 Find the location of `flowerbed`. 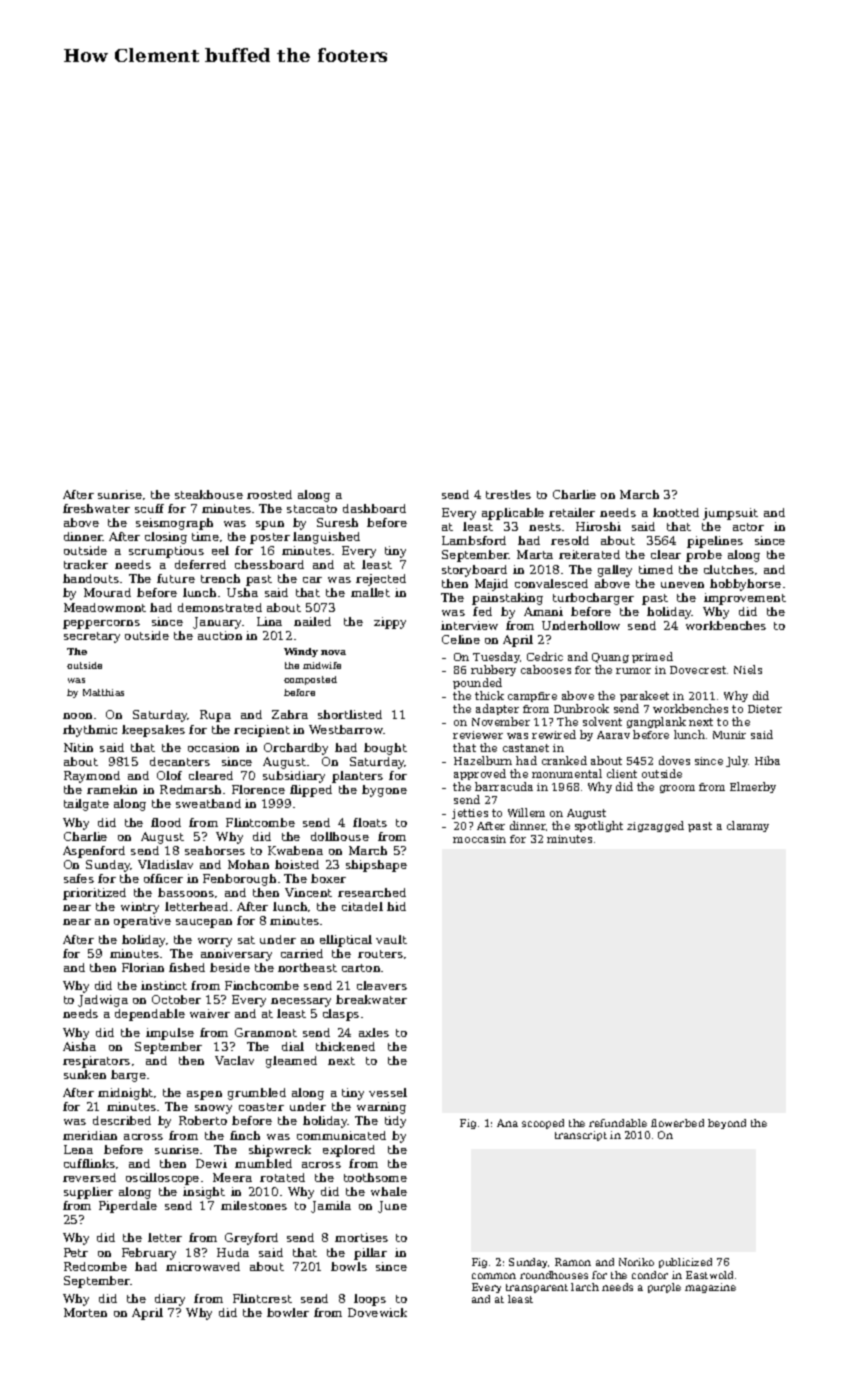

flowerbed is located at coordinates (677, 1123).
